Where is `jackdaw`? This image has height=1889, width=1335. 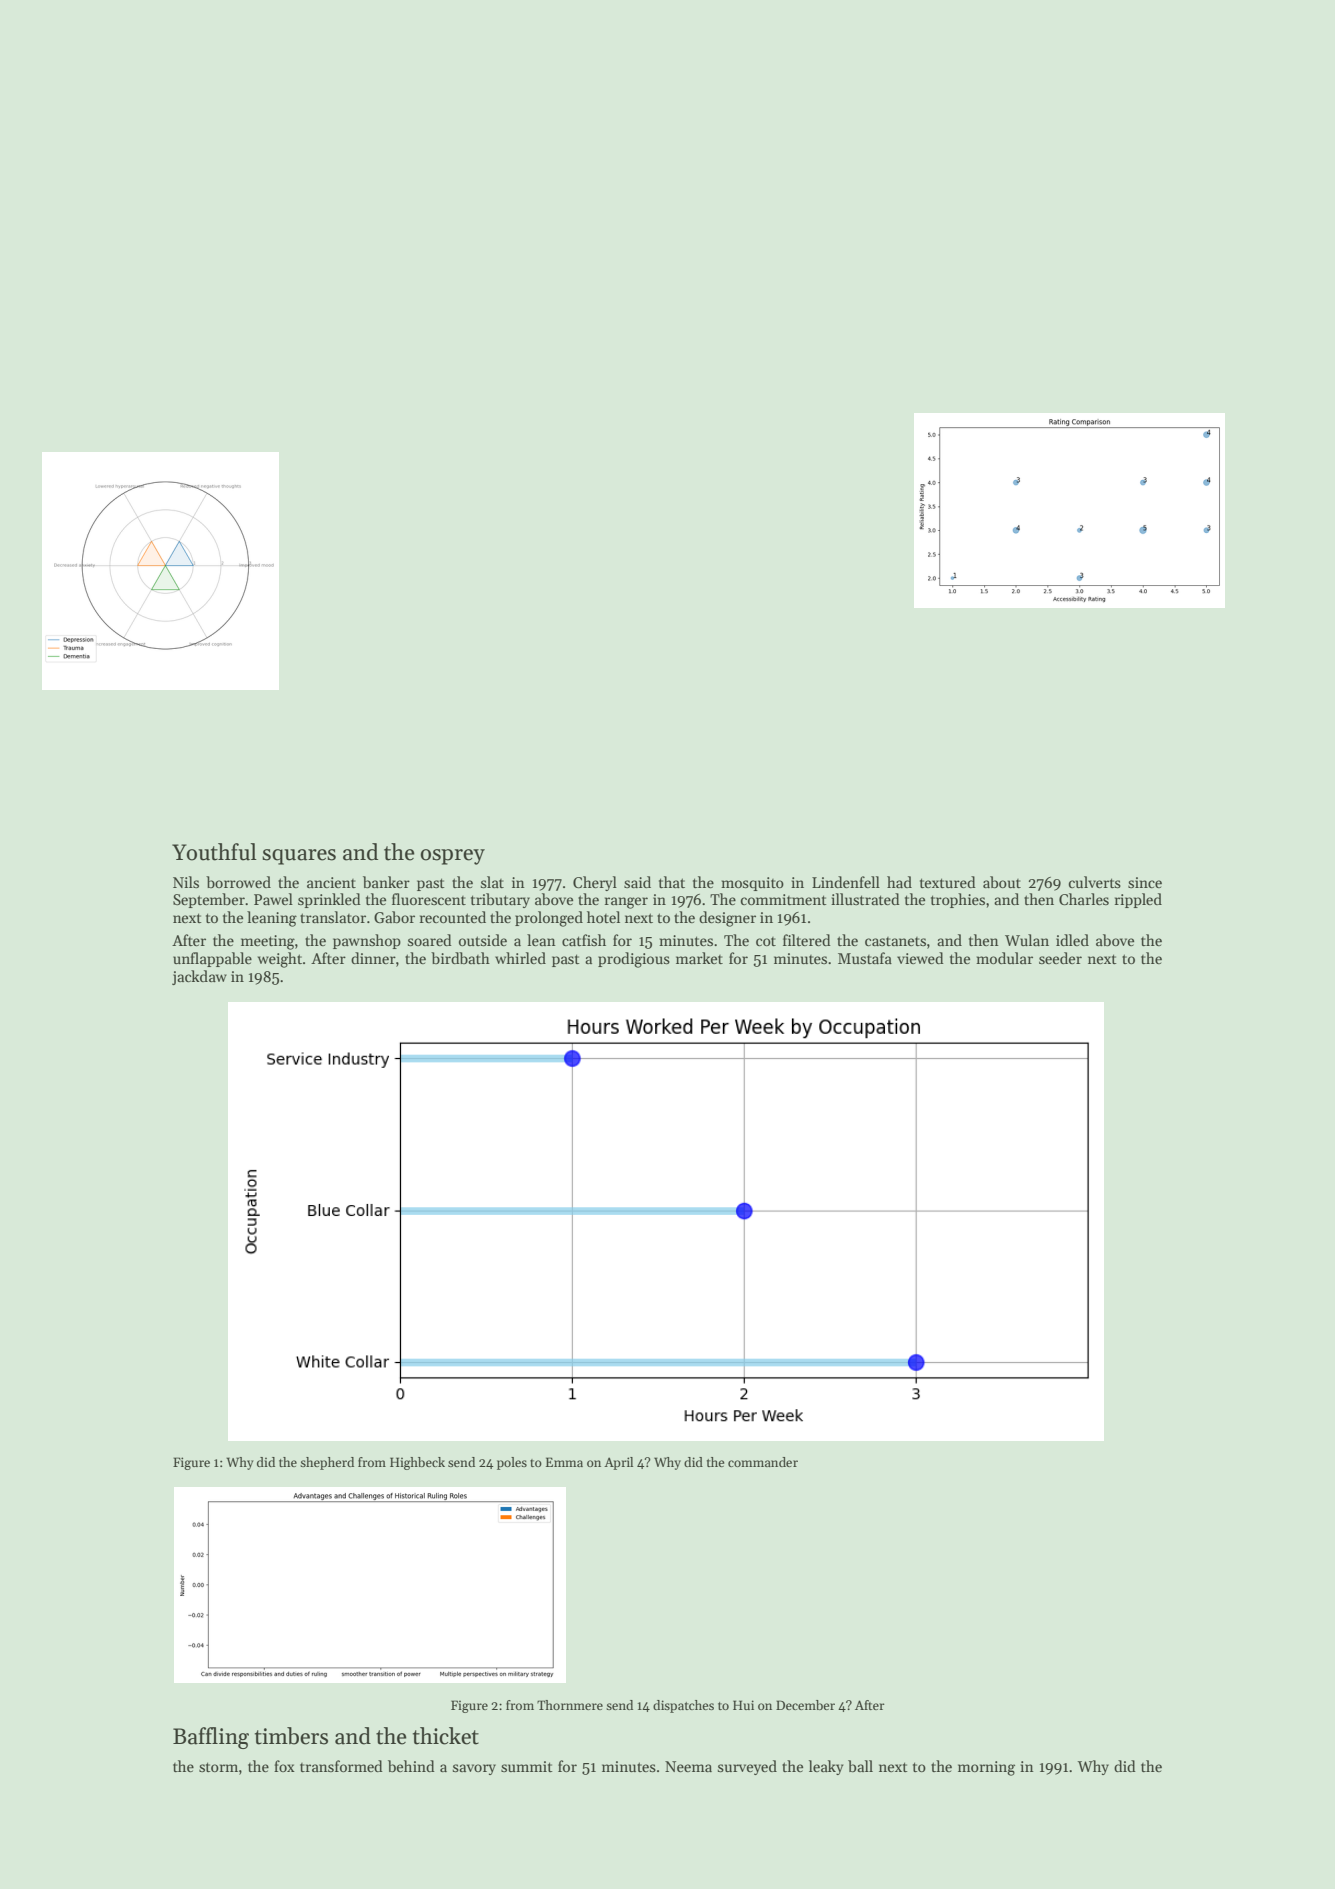 jackdaw is located at coordinates (199, 977).
